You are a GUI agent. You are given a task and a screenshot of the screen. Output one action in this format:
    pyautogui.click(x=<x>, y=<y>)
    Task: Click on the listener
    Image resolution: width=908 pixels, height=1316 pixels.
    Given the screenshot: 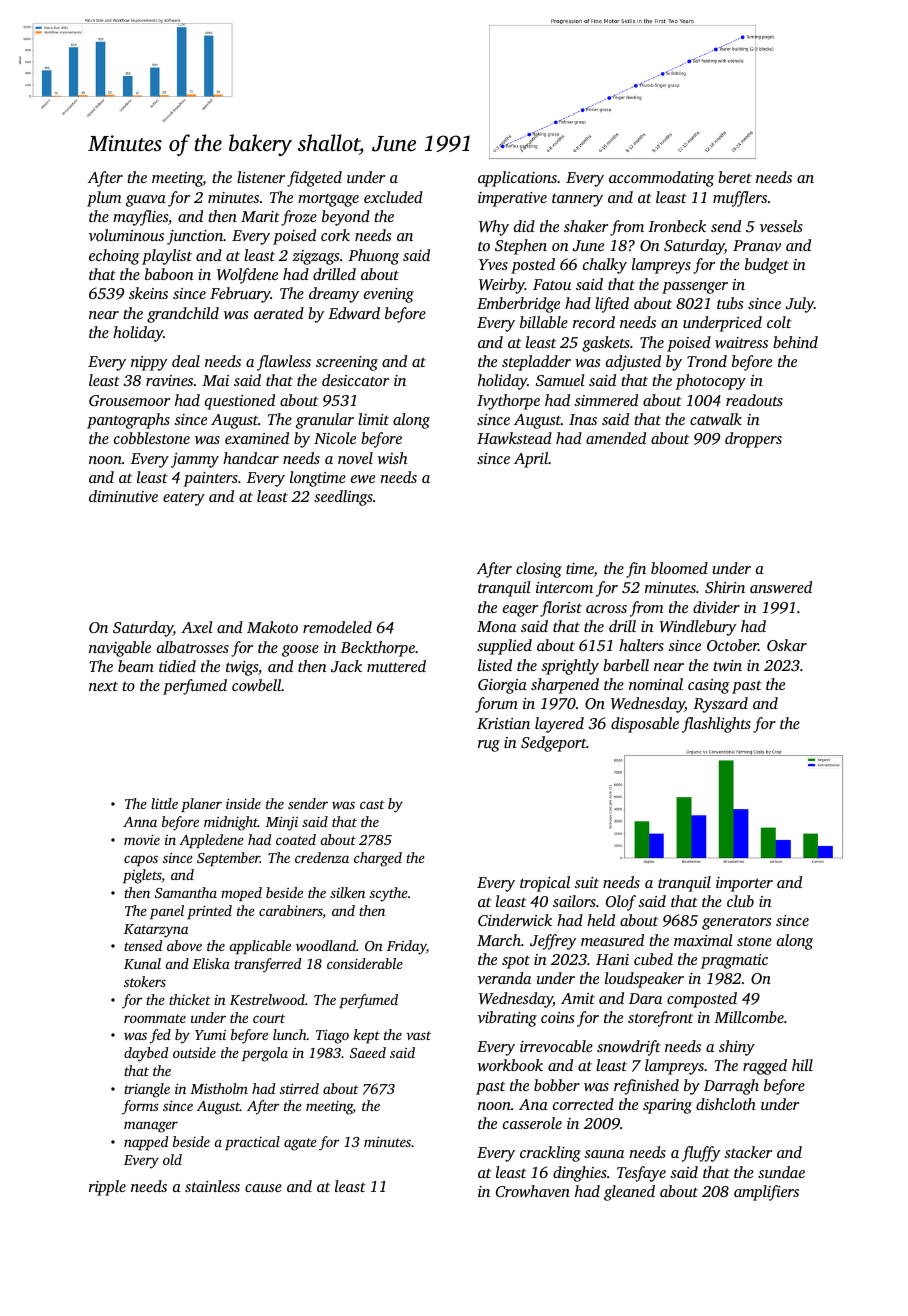 What is the action you would take?
    pyautogui.click(x=261, y=177)
